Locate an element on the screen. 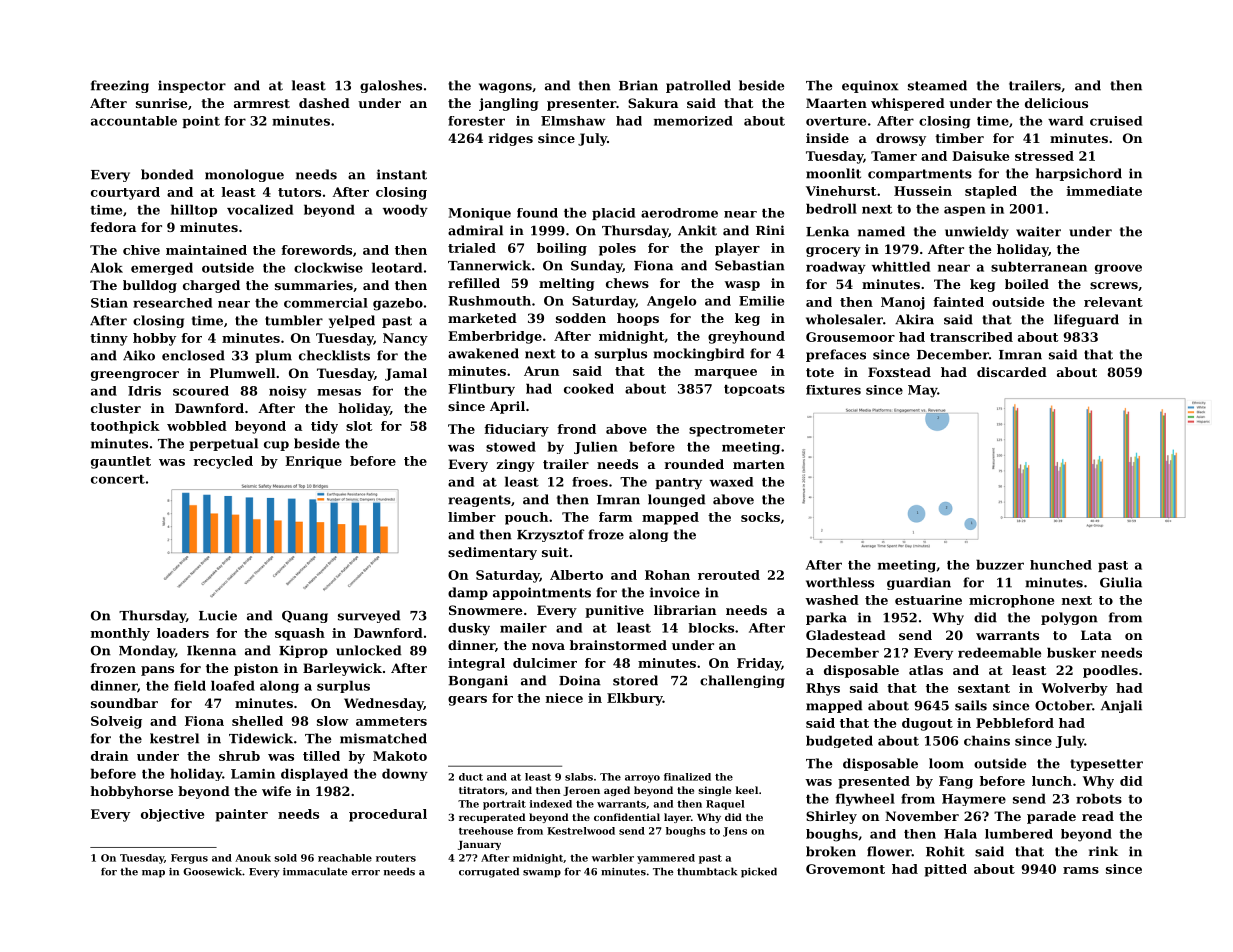  equinox is located at coordinates (870, 86).
